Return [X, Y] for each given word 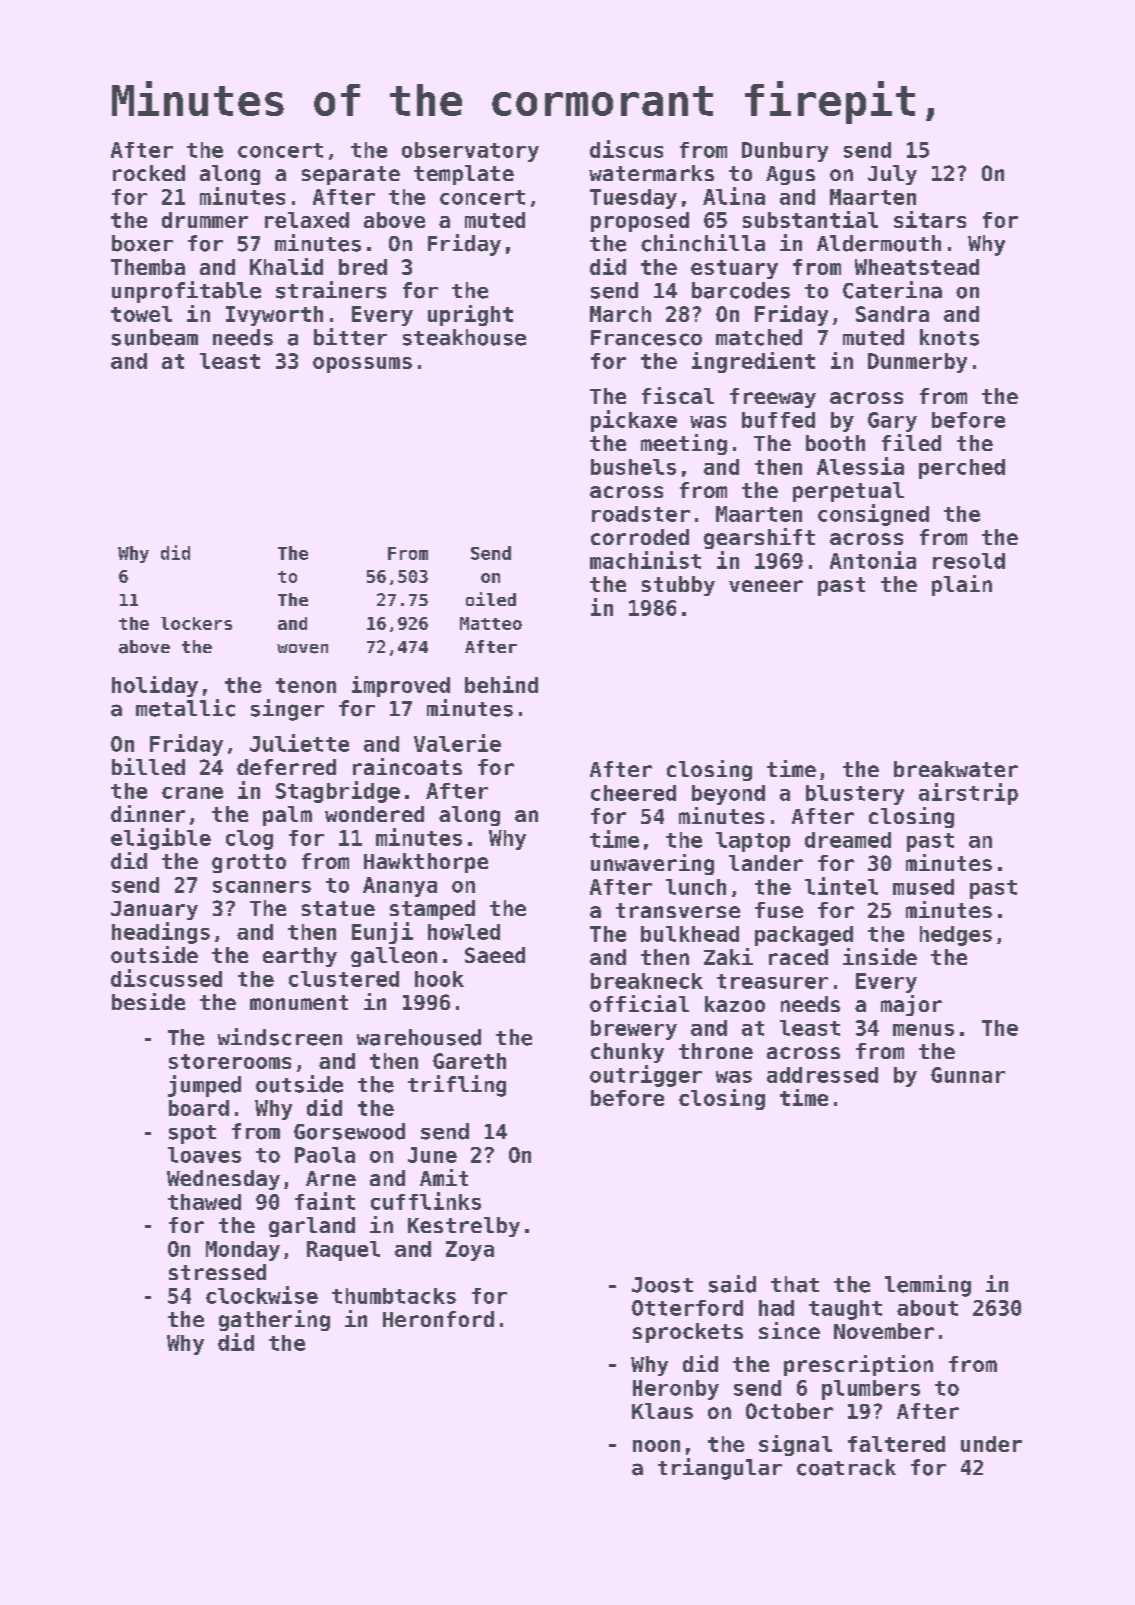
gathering [274, 1320]
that [795, 1284]
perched [962, 469]
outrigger [646, 1076]
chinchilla [703, 243]
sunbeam [155, 337]
